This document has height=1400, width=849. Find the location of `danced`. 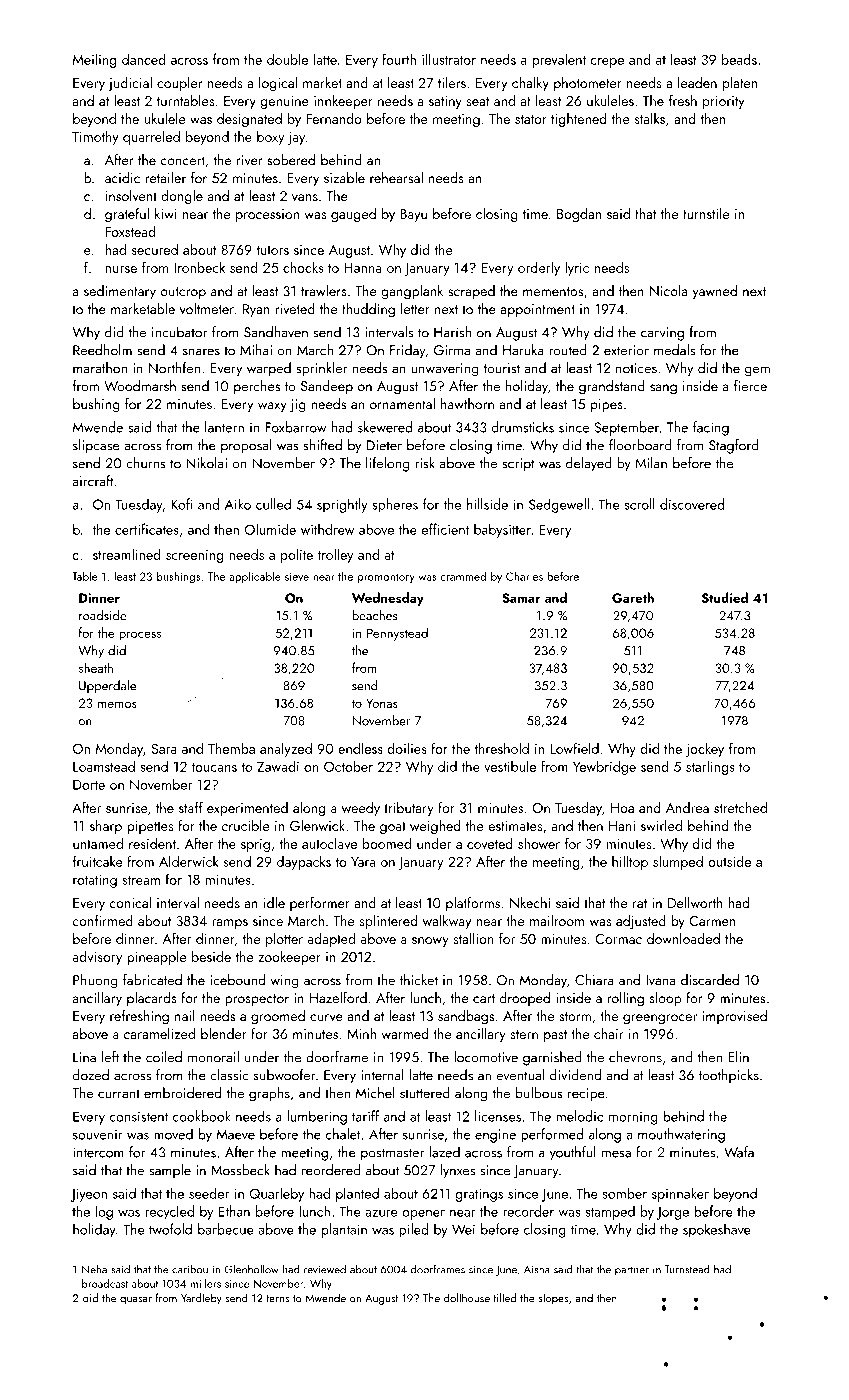

danced is located at coordinates (144, 59).
